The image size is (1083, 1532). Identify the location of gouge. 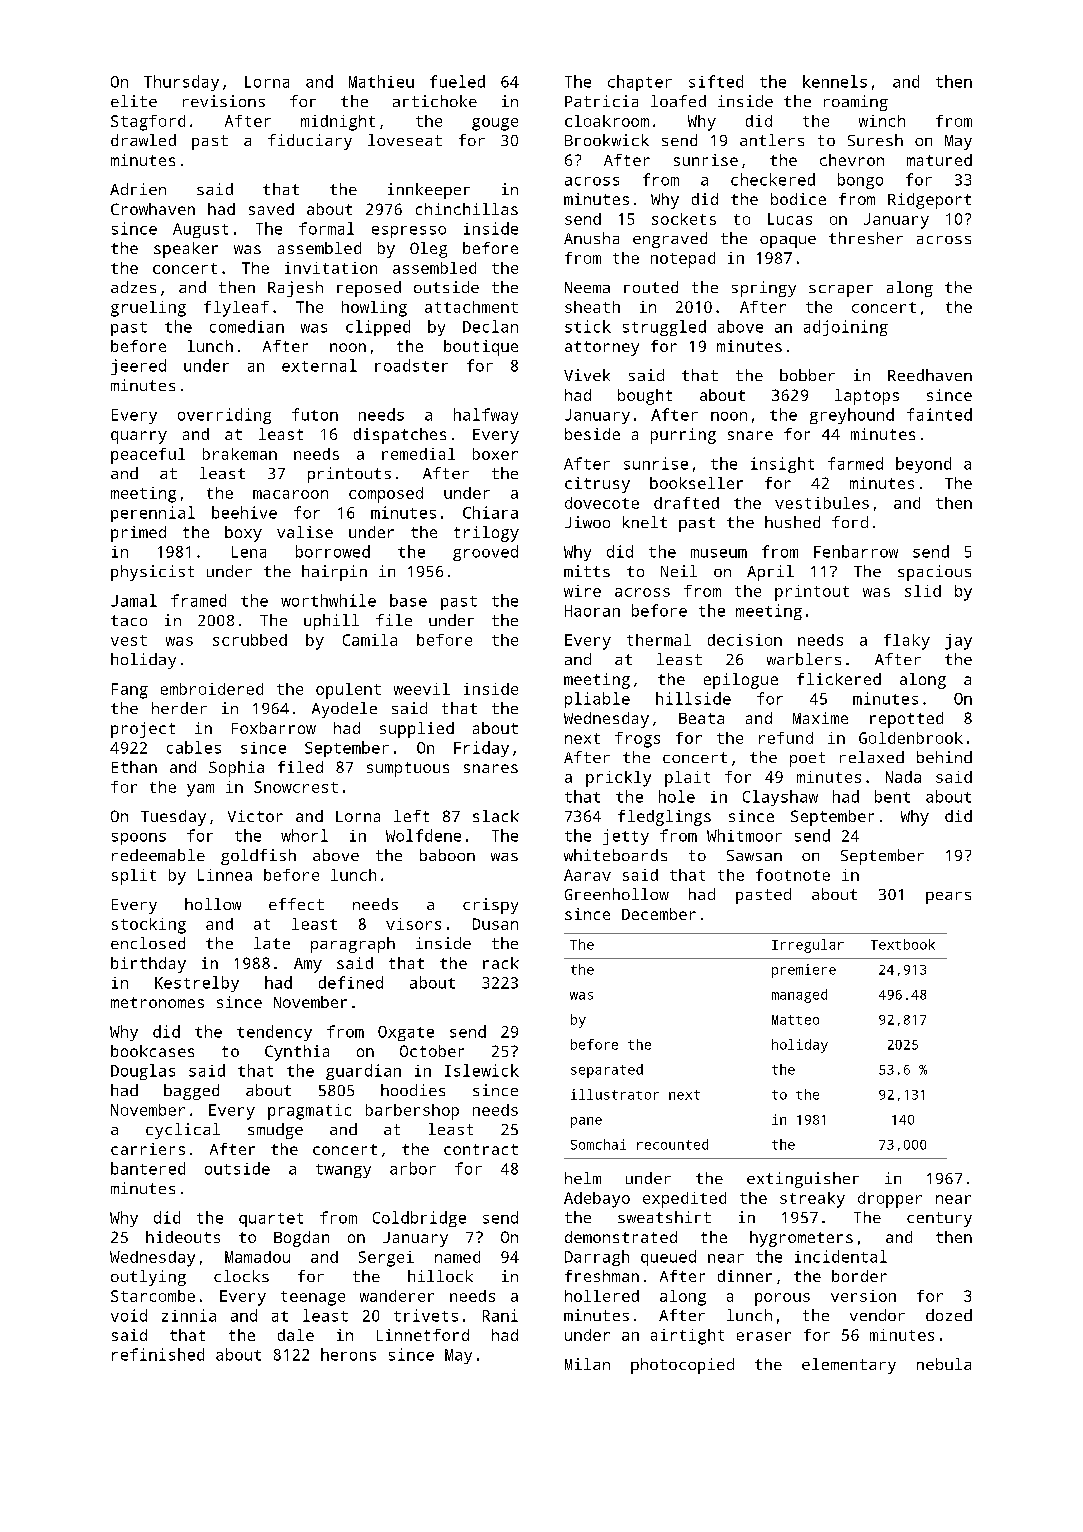
(495, 124).
